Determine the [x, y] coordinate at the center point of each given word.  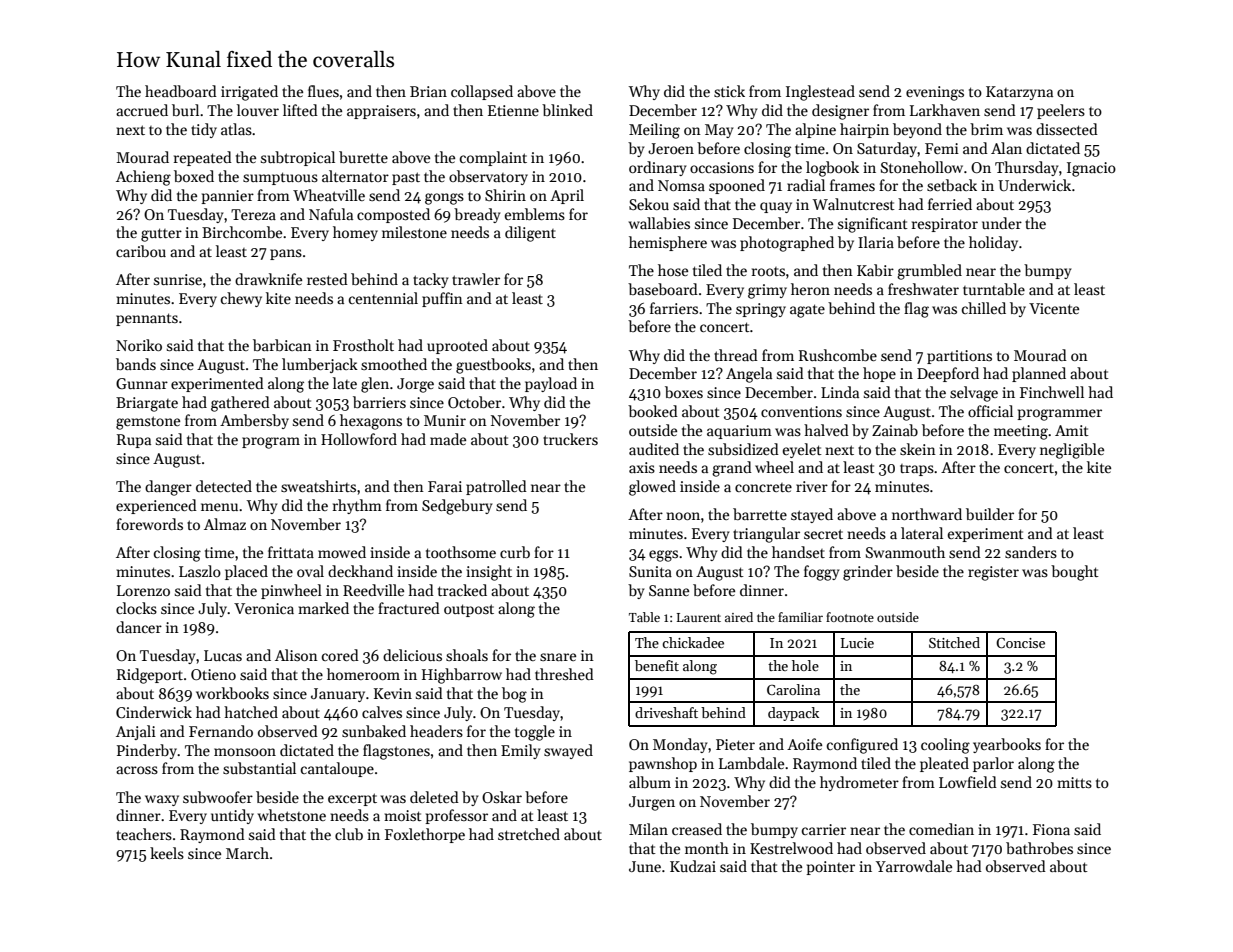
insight [489, 573]
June [645, 866]
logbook [832, 169]
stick [729, 91]
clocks [136, 608]
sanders [1031, 552]
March [247, 853]
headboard [181, 91]
